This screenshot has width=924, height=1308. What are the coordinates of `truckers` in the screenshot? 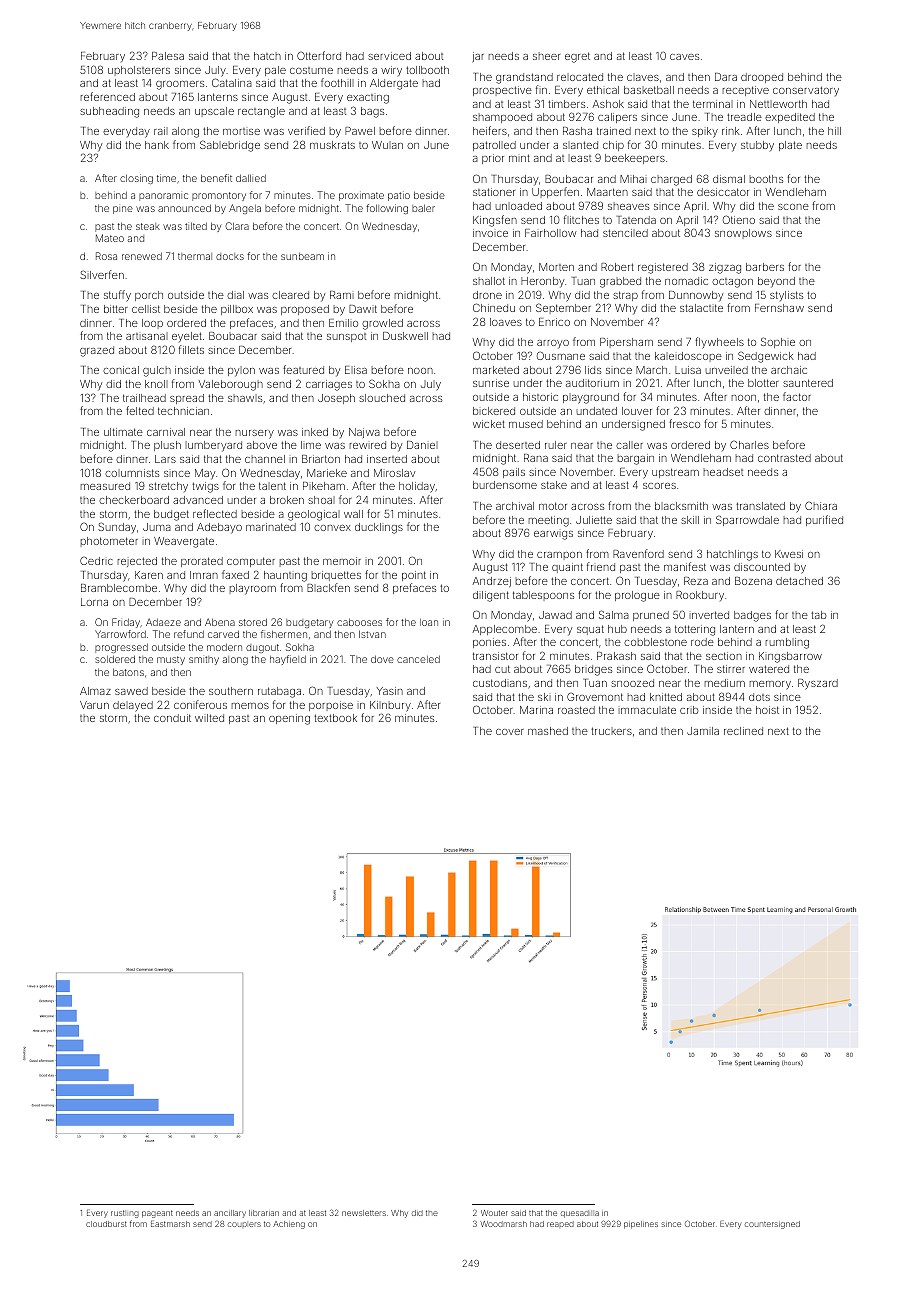 It's located at (611, 731).
